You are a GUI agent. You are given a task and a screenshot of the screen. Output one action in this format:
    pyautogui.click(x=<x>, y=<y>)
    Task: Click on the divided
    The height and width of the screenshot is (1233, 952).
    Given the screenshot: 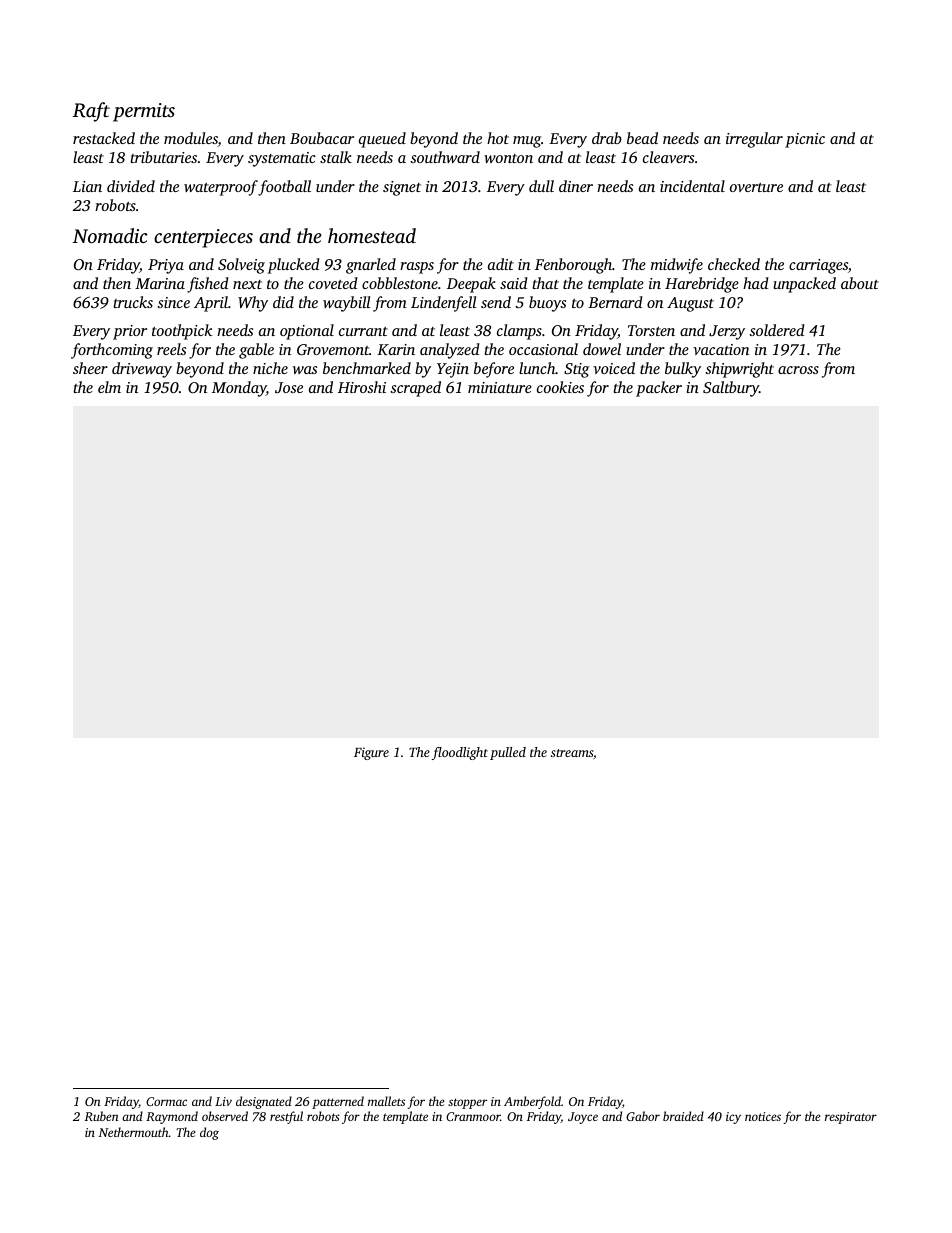 What is the action you would take?
    pyautogui.click(x=131, y=186)
